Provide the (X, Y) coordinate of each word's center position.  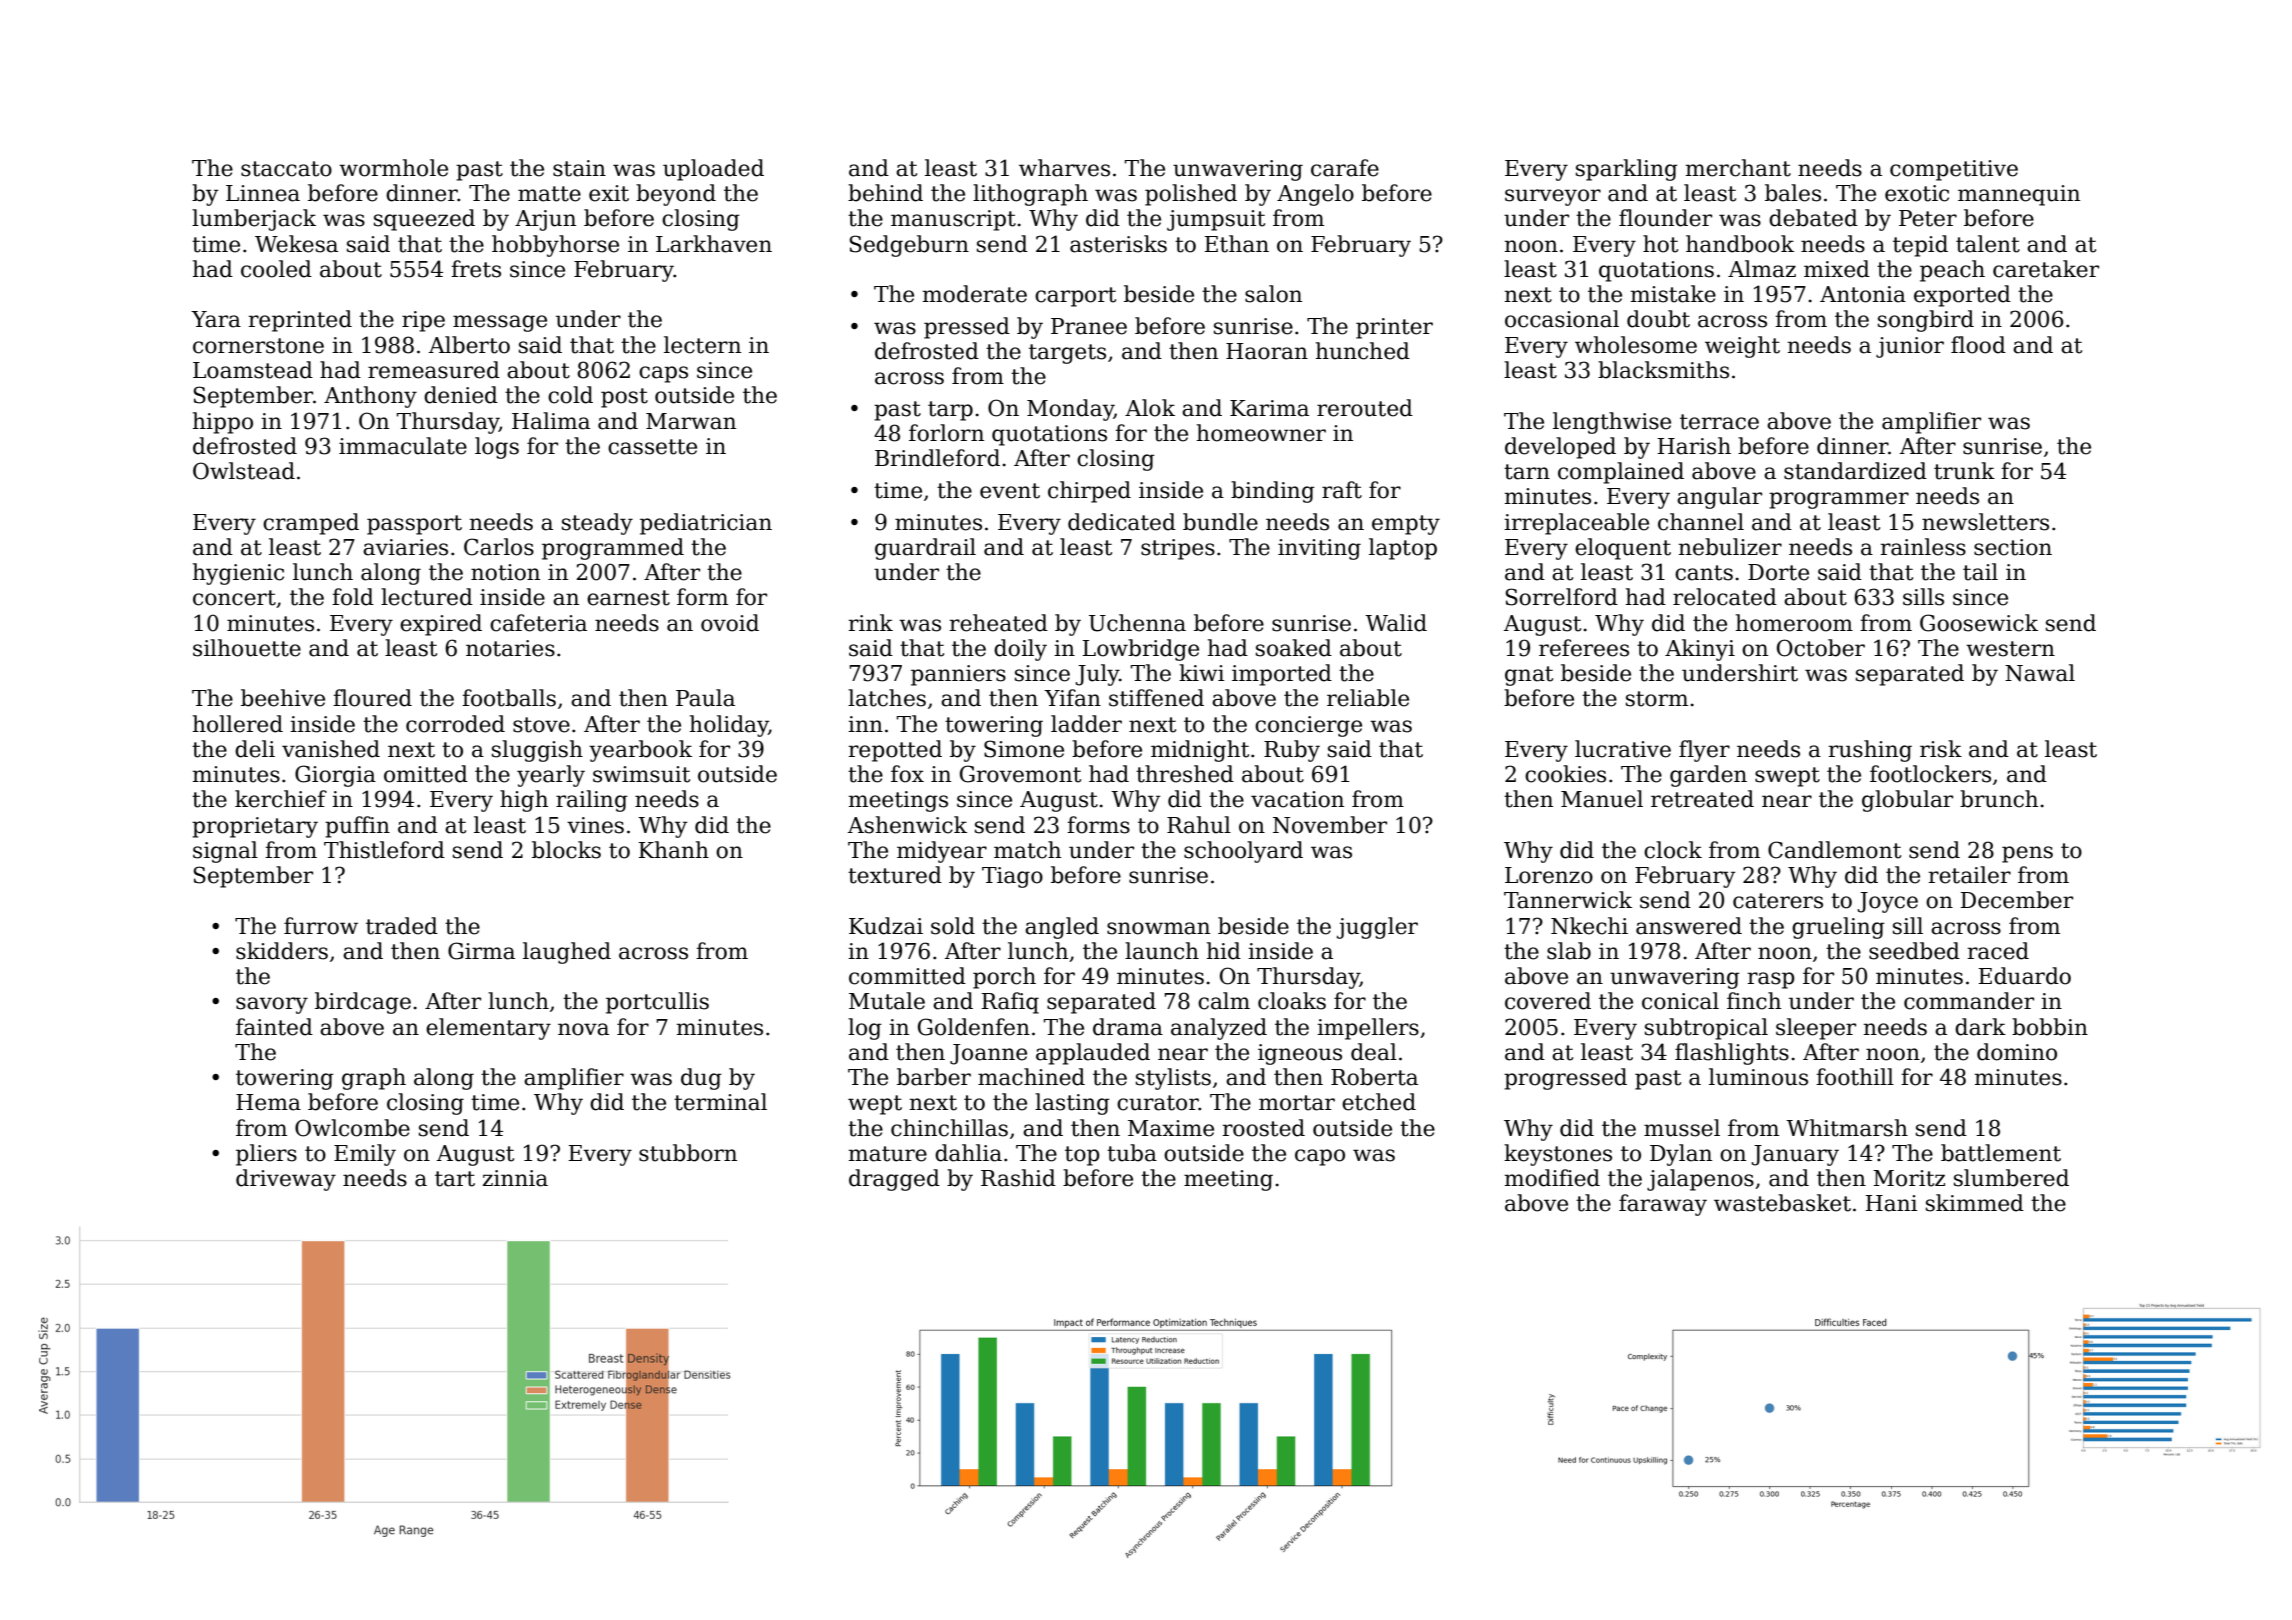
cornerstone (258, 346)
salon (1273, 294)
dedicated (1122, 522)
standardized (1855, 471)
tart (455, 1179)
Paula (705, 698)
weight (1742, 347)
